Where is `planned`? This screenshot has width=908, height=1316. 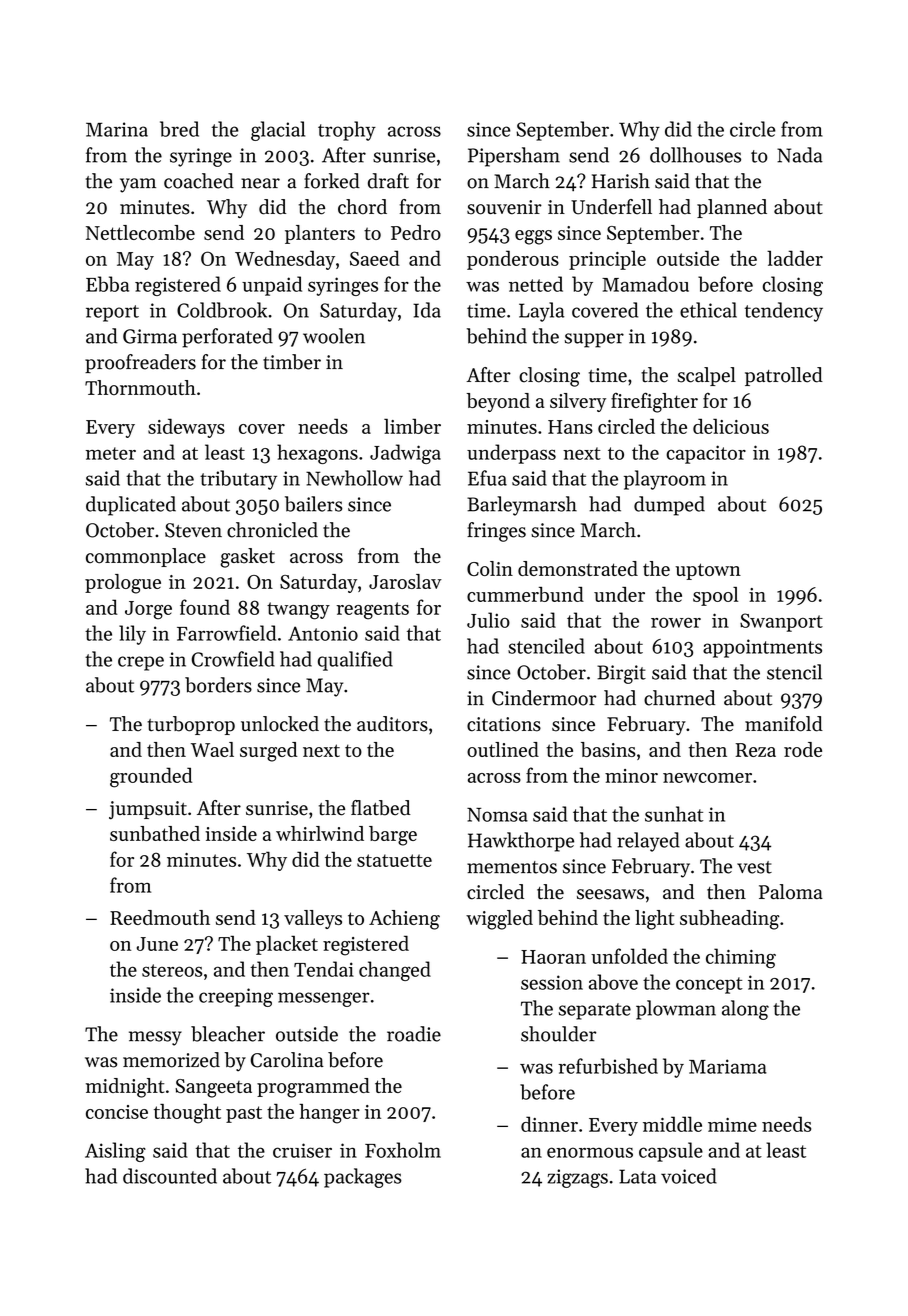 planned is located at coordinates (732, 208).
